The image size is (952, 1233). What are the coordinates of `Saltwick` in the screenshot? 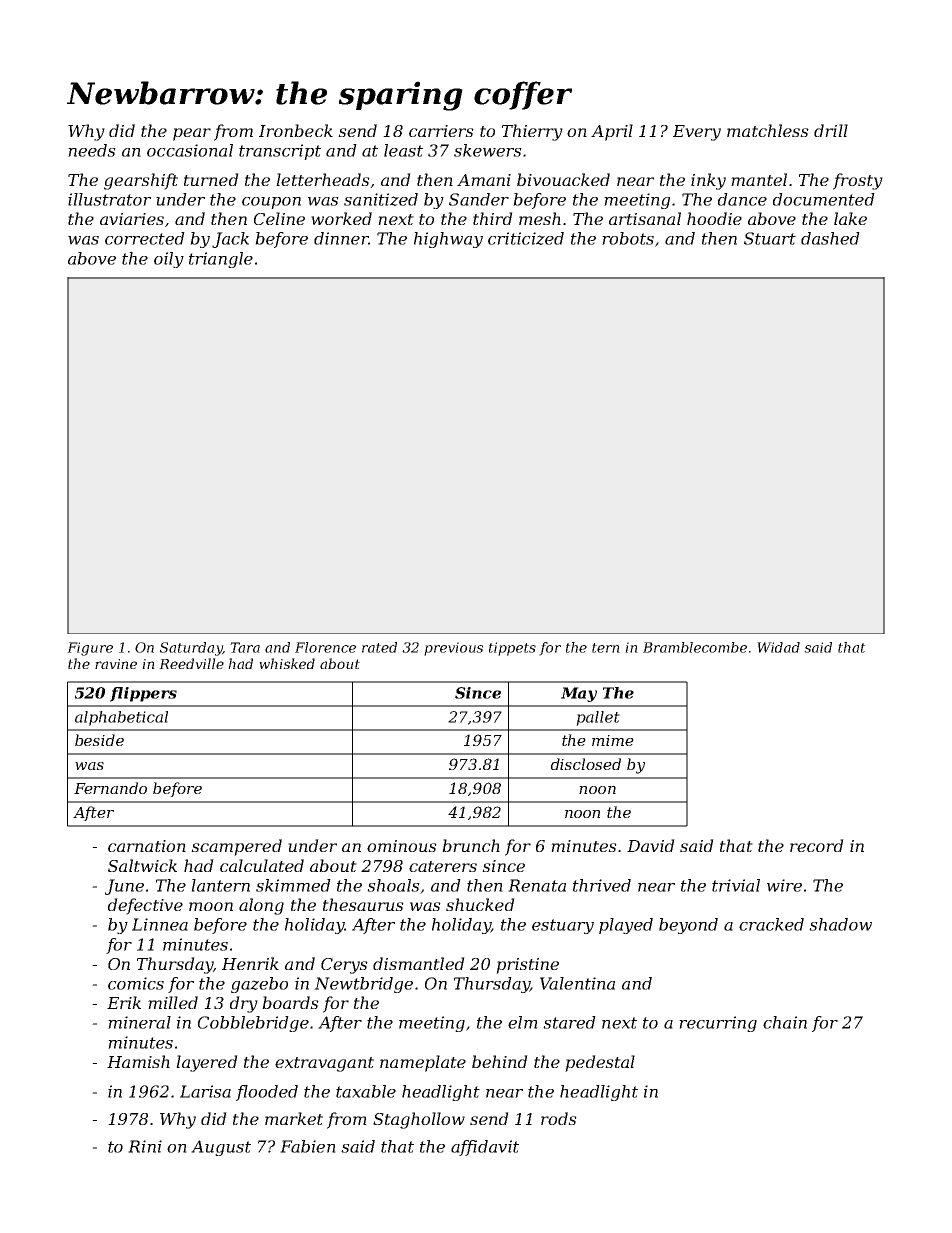 It's located at (142, 865).
